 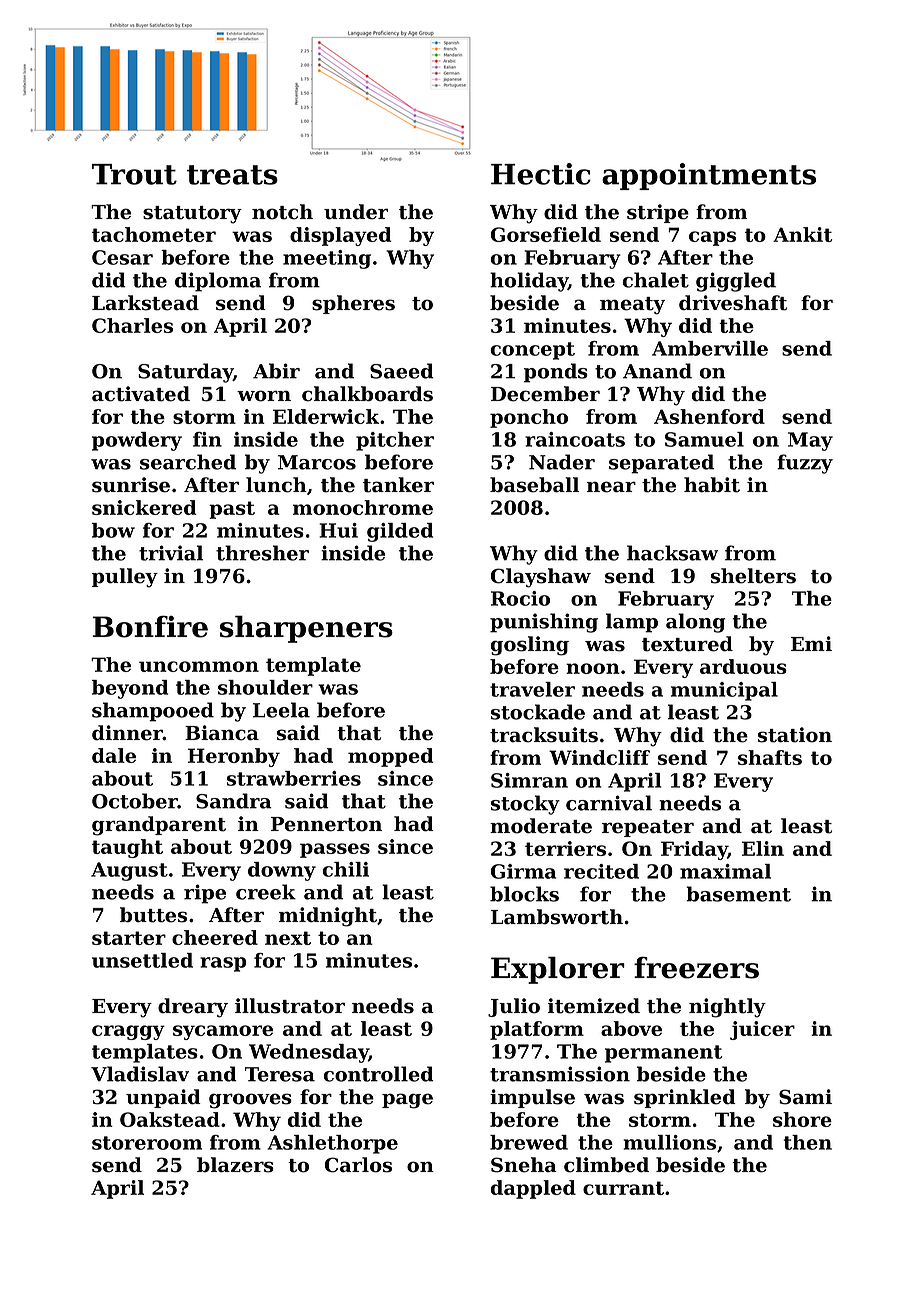 What do you see at coordinates (805, 464) in the image?
I see `fuzzy` at bounding box center [805, 464].
